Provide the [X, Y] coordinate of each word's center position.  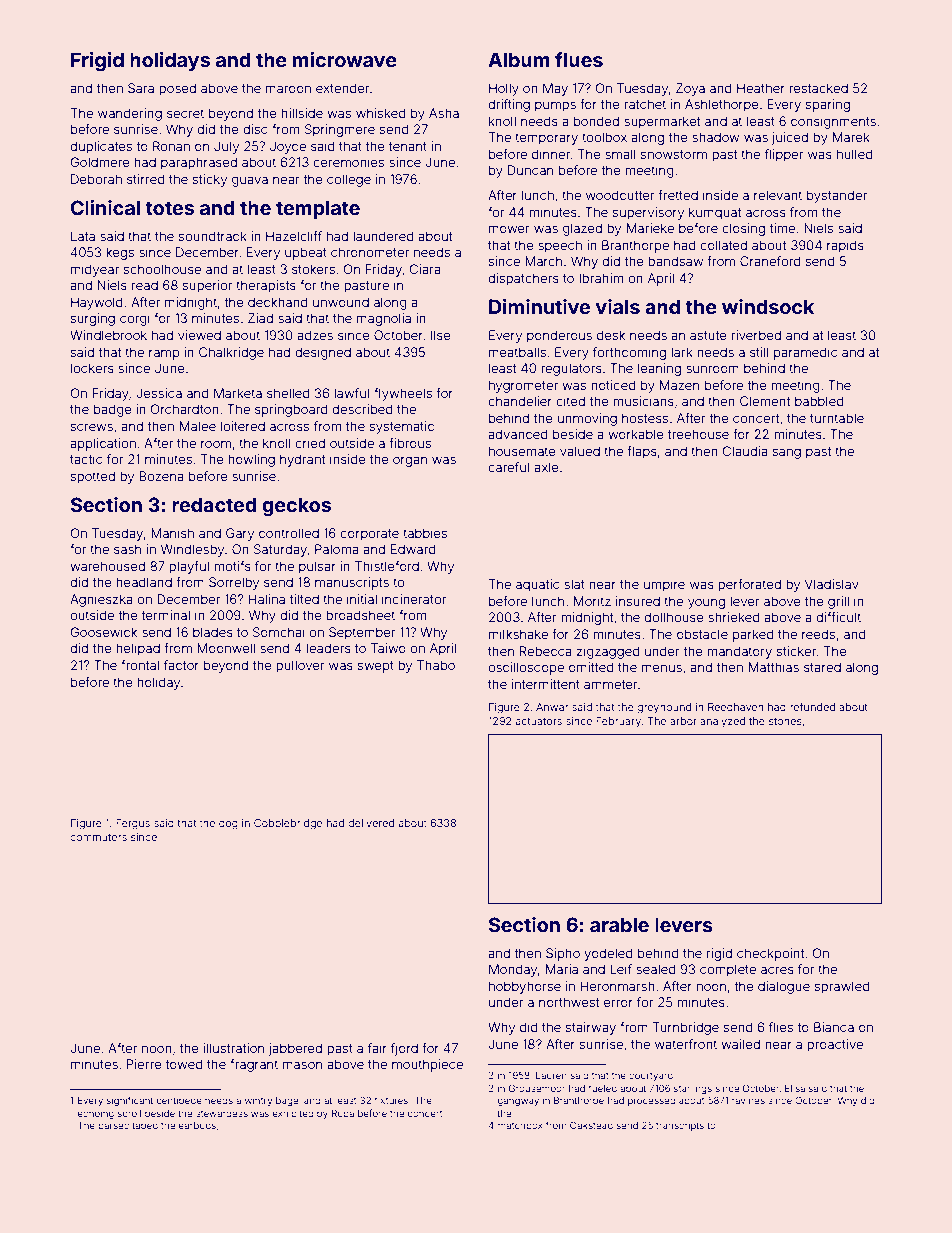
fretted [678, 195]
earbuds [197, 1125]
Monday [513, 970]
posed [177, 89]
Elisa [795, 1088]
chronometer [370, 252]
